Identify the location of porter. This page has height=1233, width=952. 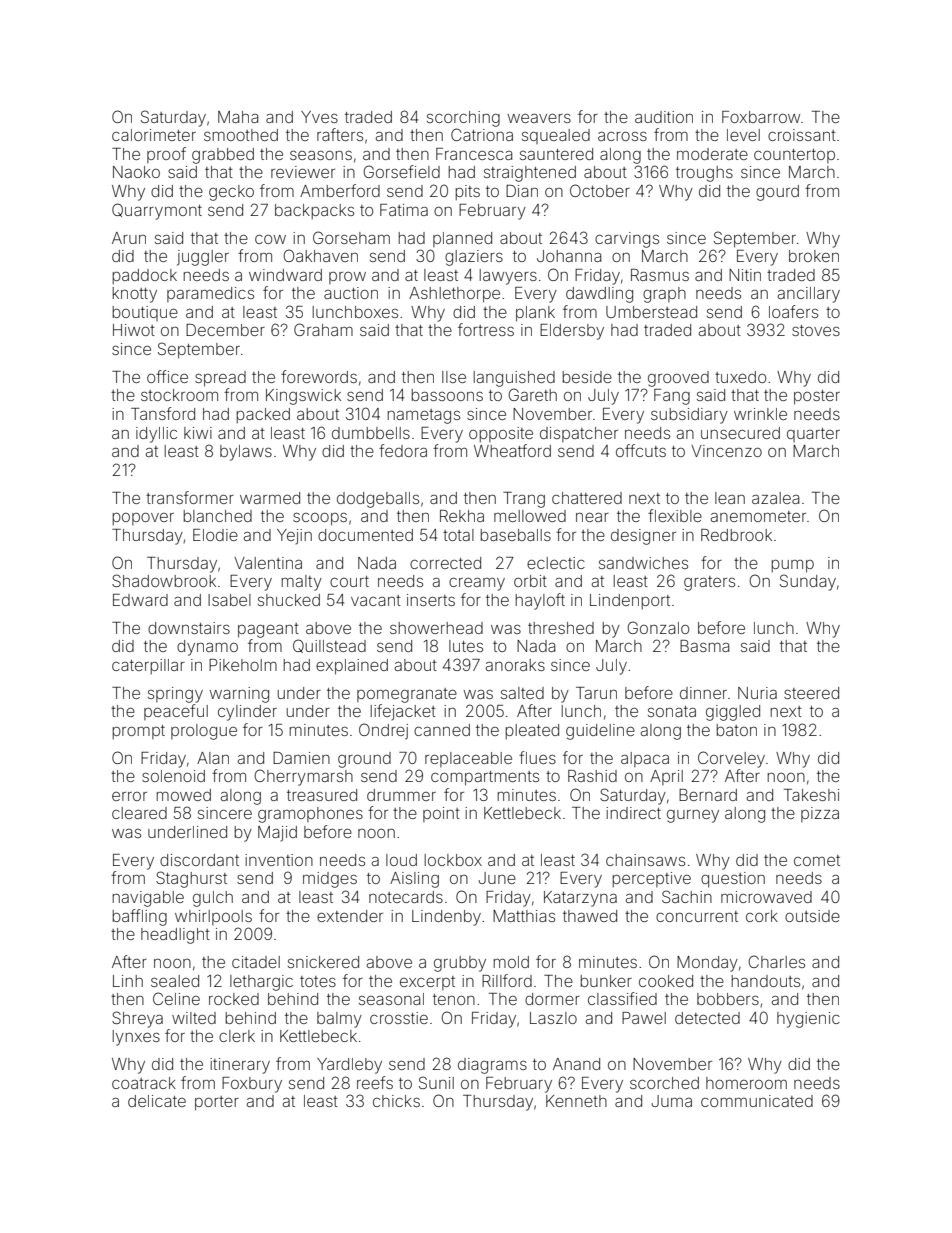
(217, 1103).
